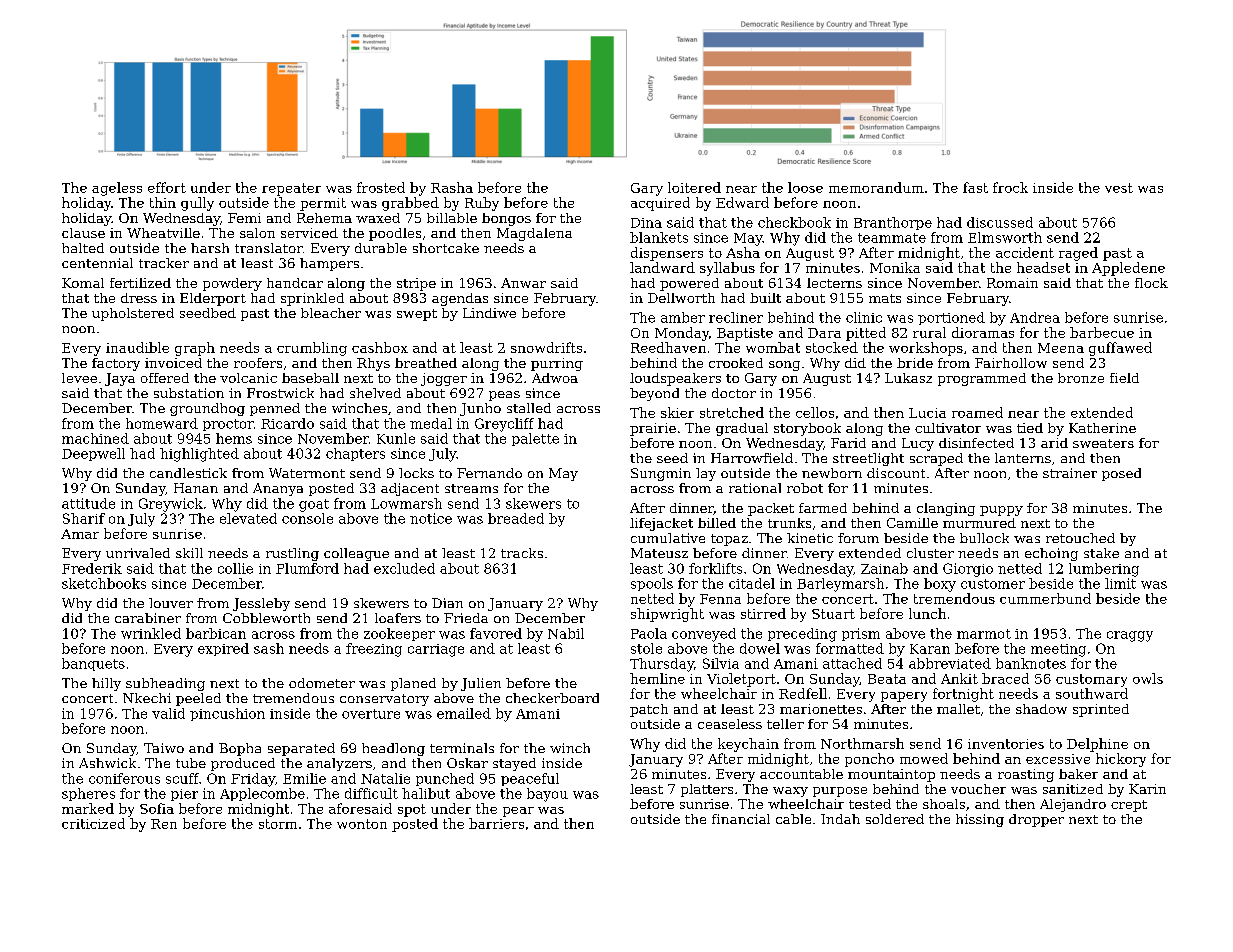 The image size is (1233, 952). What do you see at coordinates (80, 534) in the document?
I see `Amar` at bounding box center [80, 534].
